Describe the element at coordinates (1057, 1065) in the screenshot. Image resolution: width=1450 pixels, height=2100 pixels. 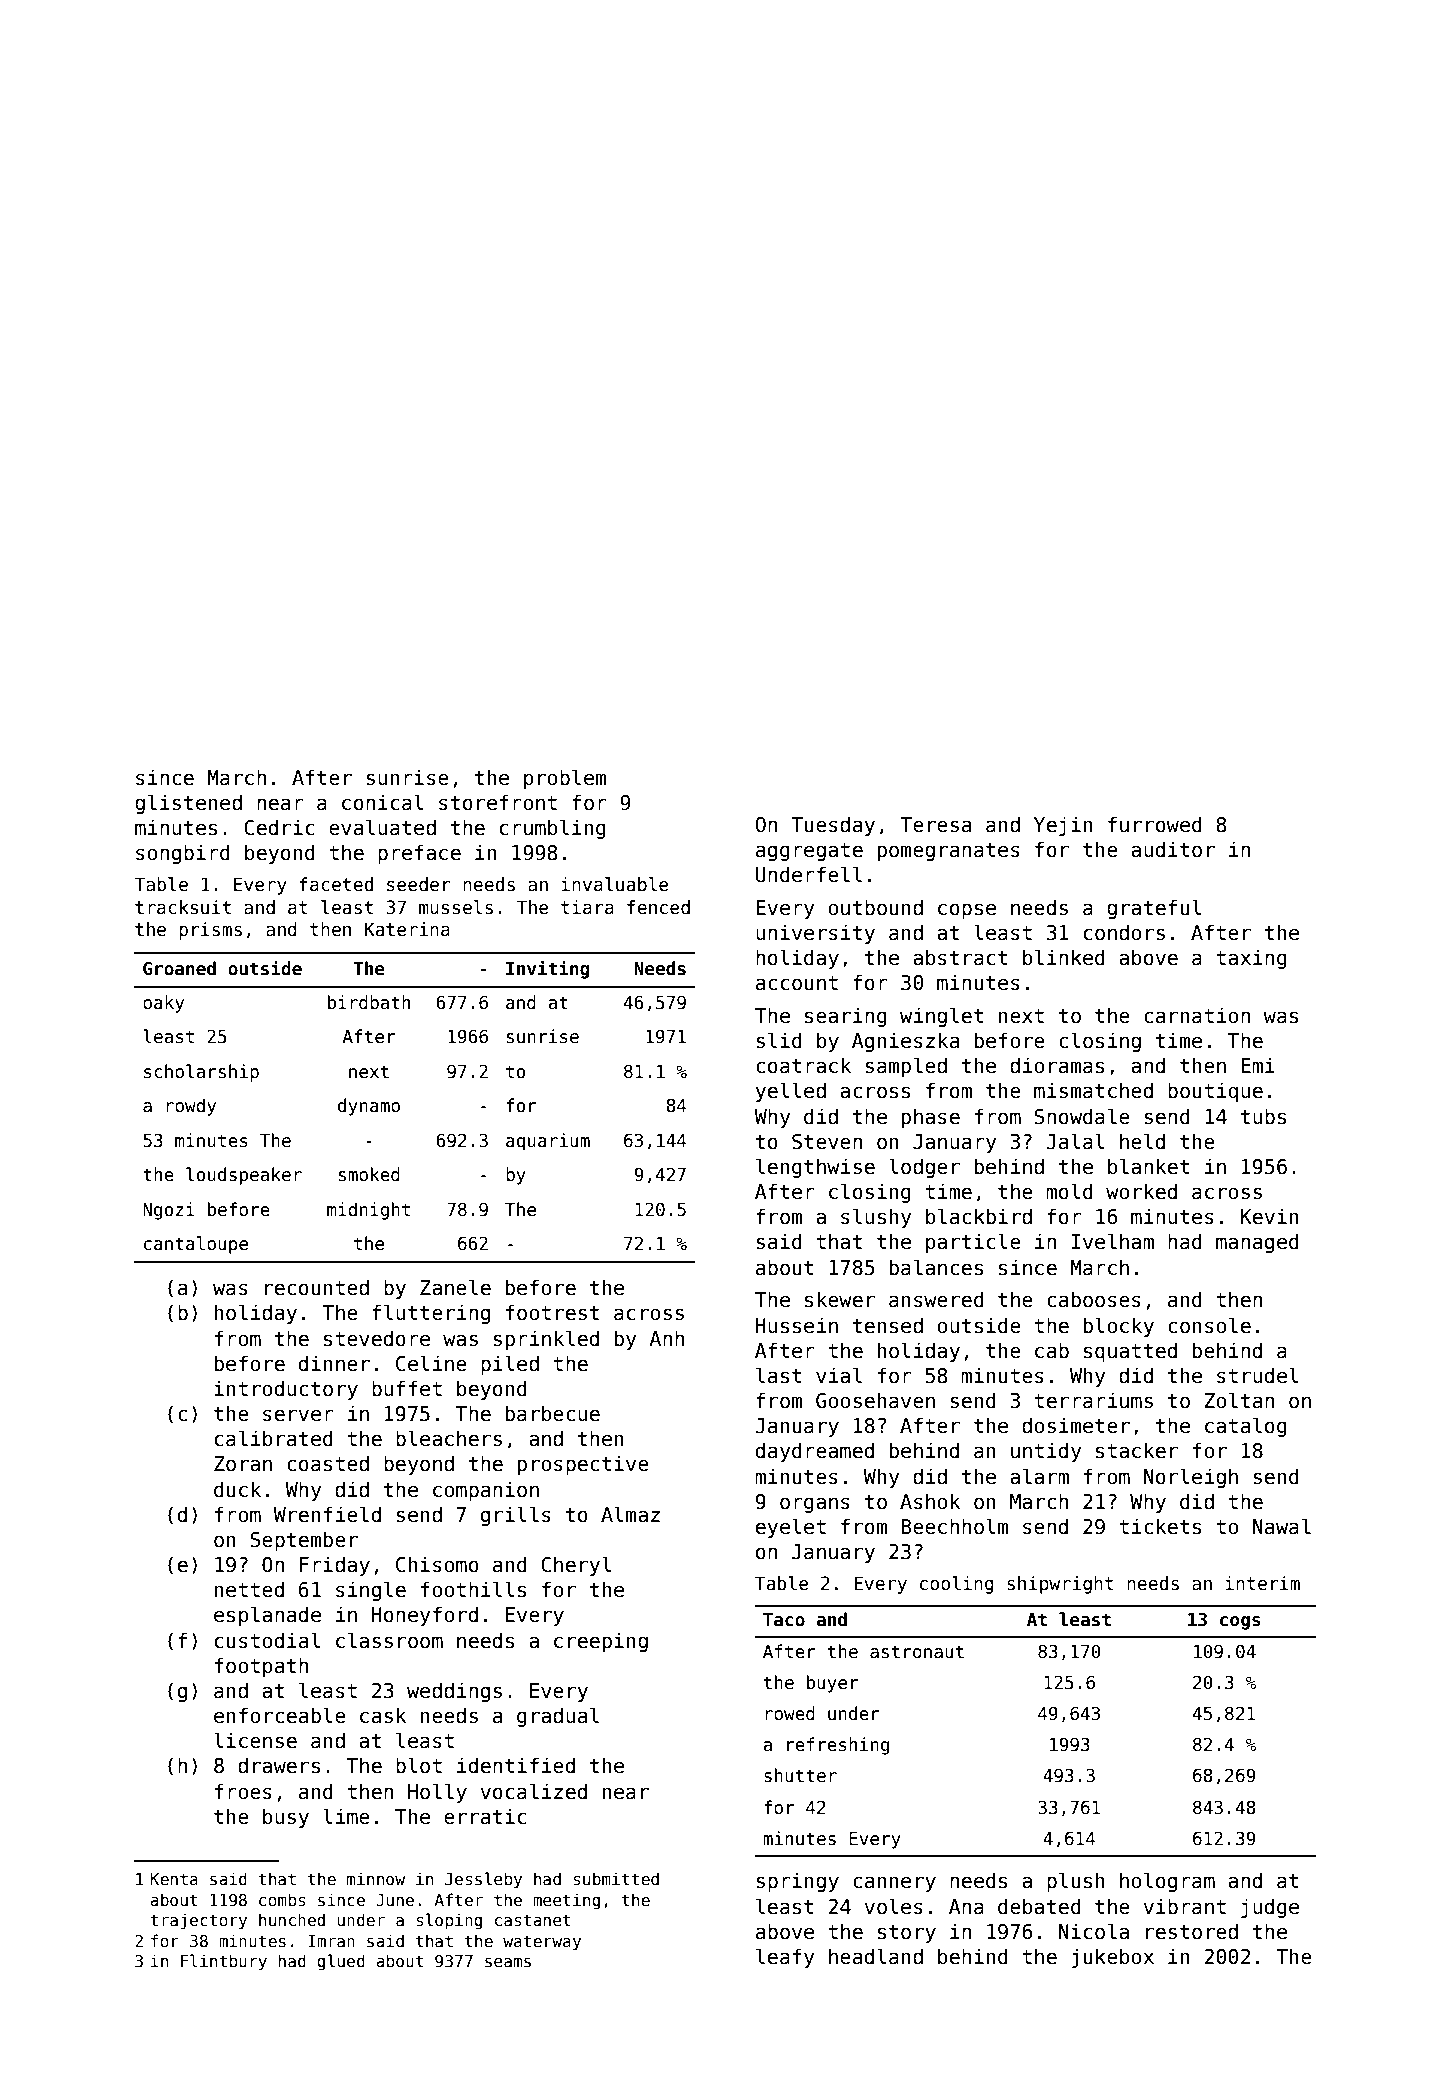
I see `dioramas` at that location.
